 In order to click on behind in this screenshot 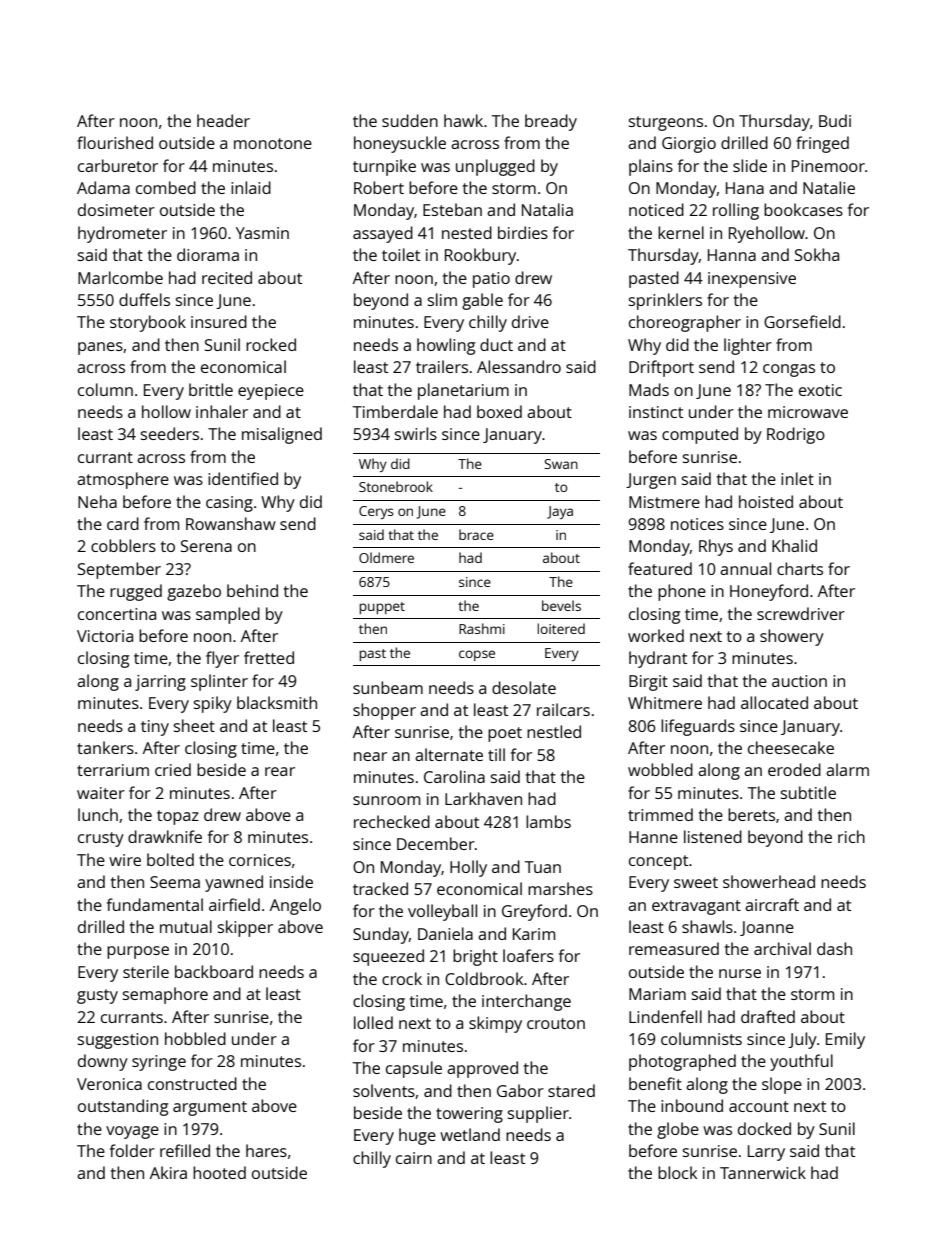, I will do `click(252, 590)`.
